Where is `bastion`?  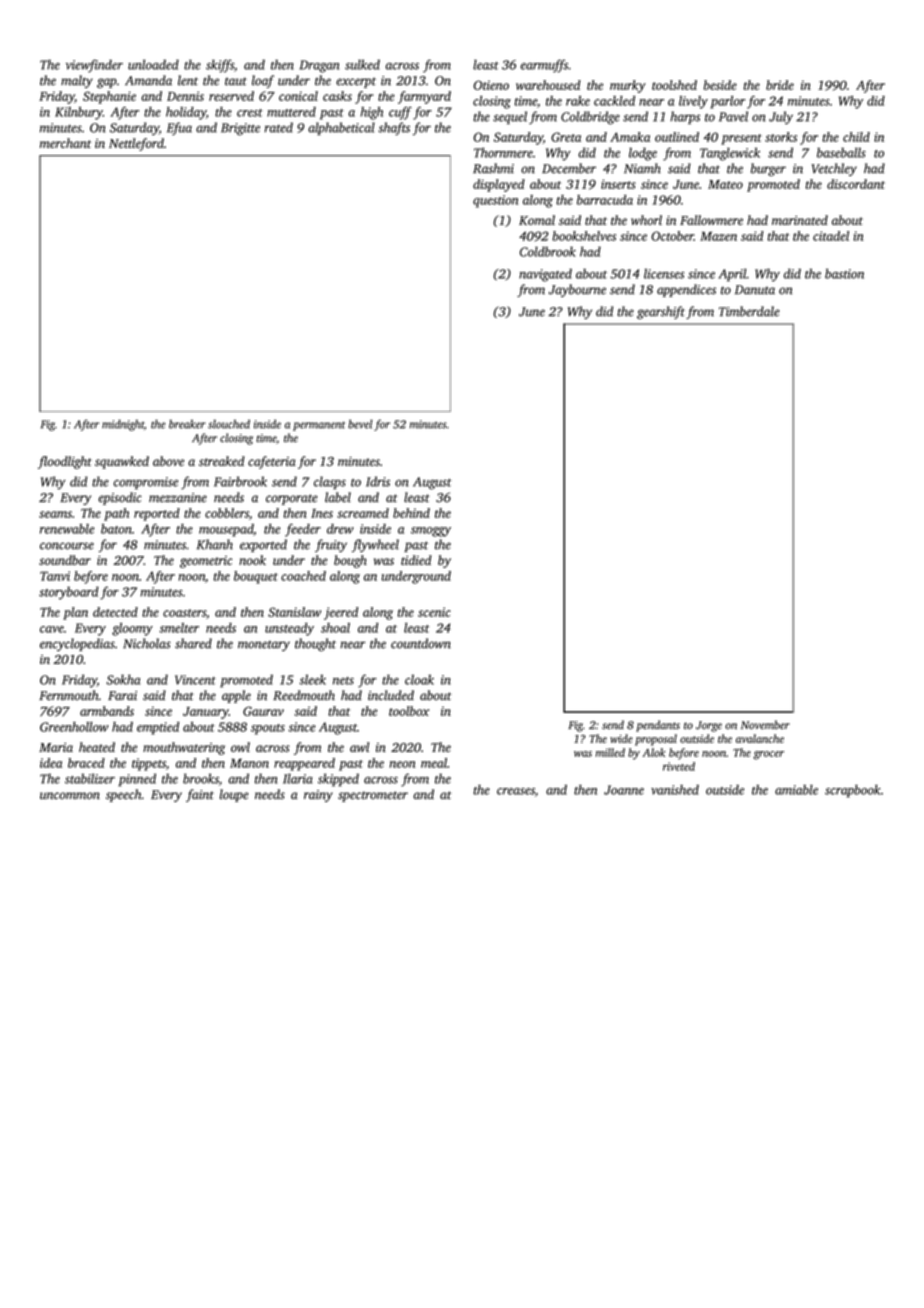 bastion is located at coordinates (844, 273).
